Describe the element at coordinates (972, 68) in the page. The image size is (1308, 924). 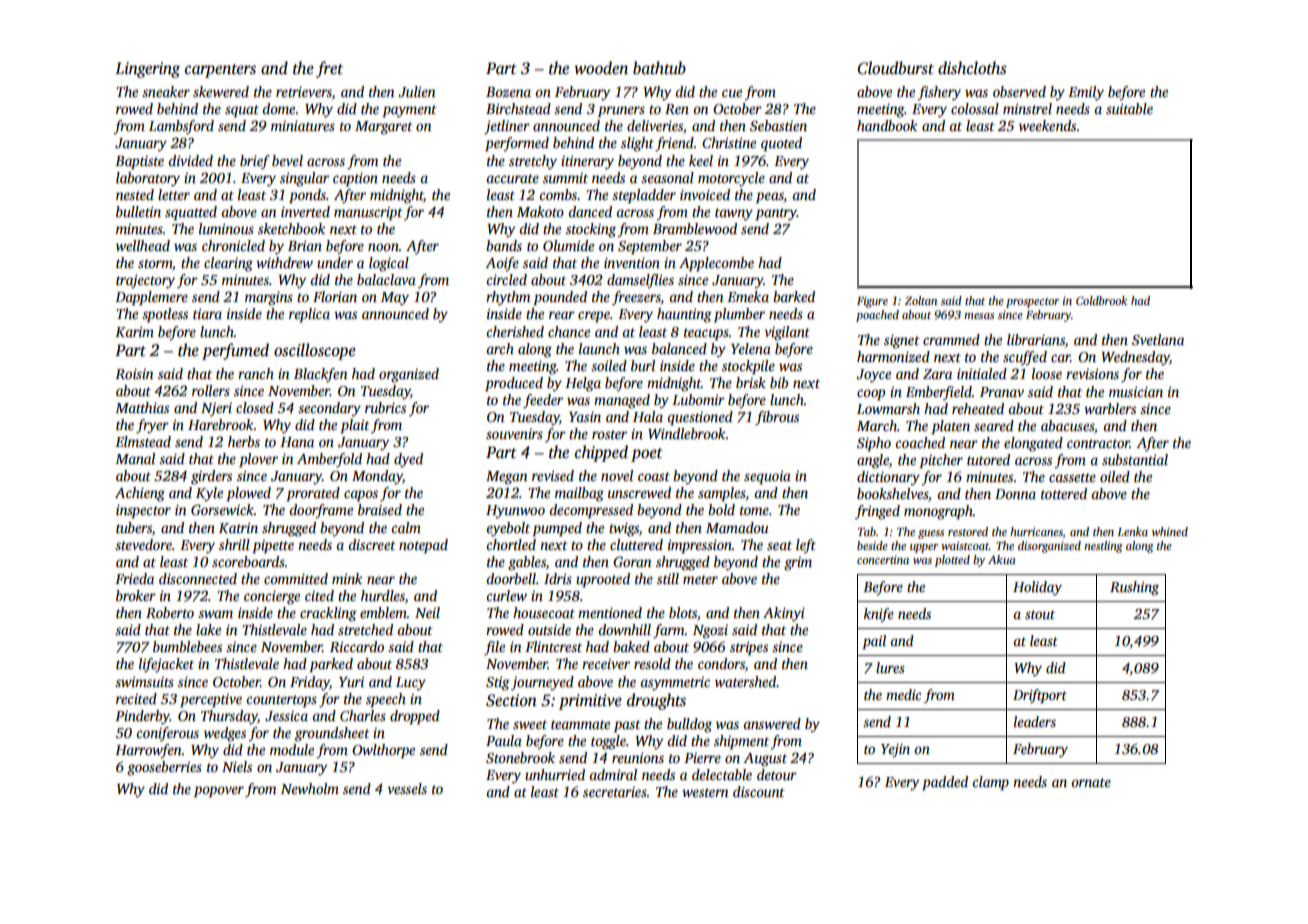
I see `dishcloths` at that location.
